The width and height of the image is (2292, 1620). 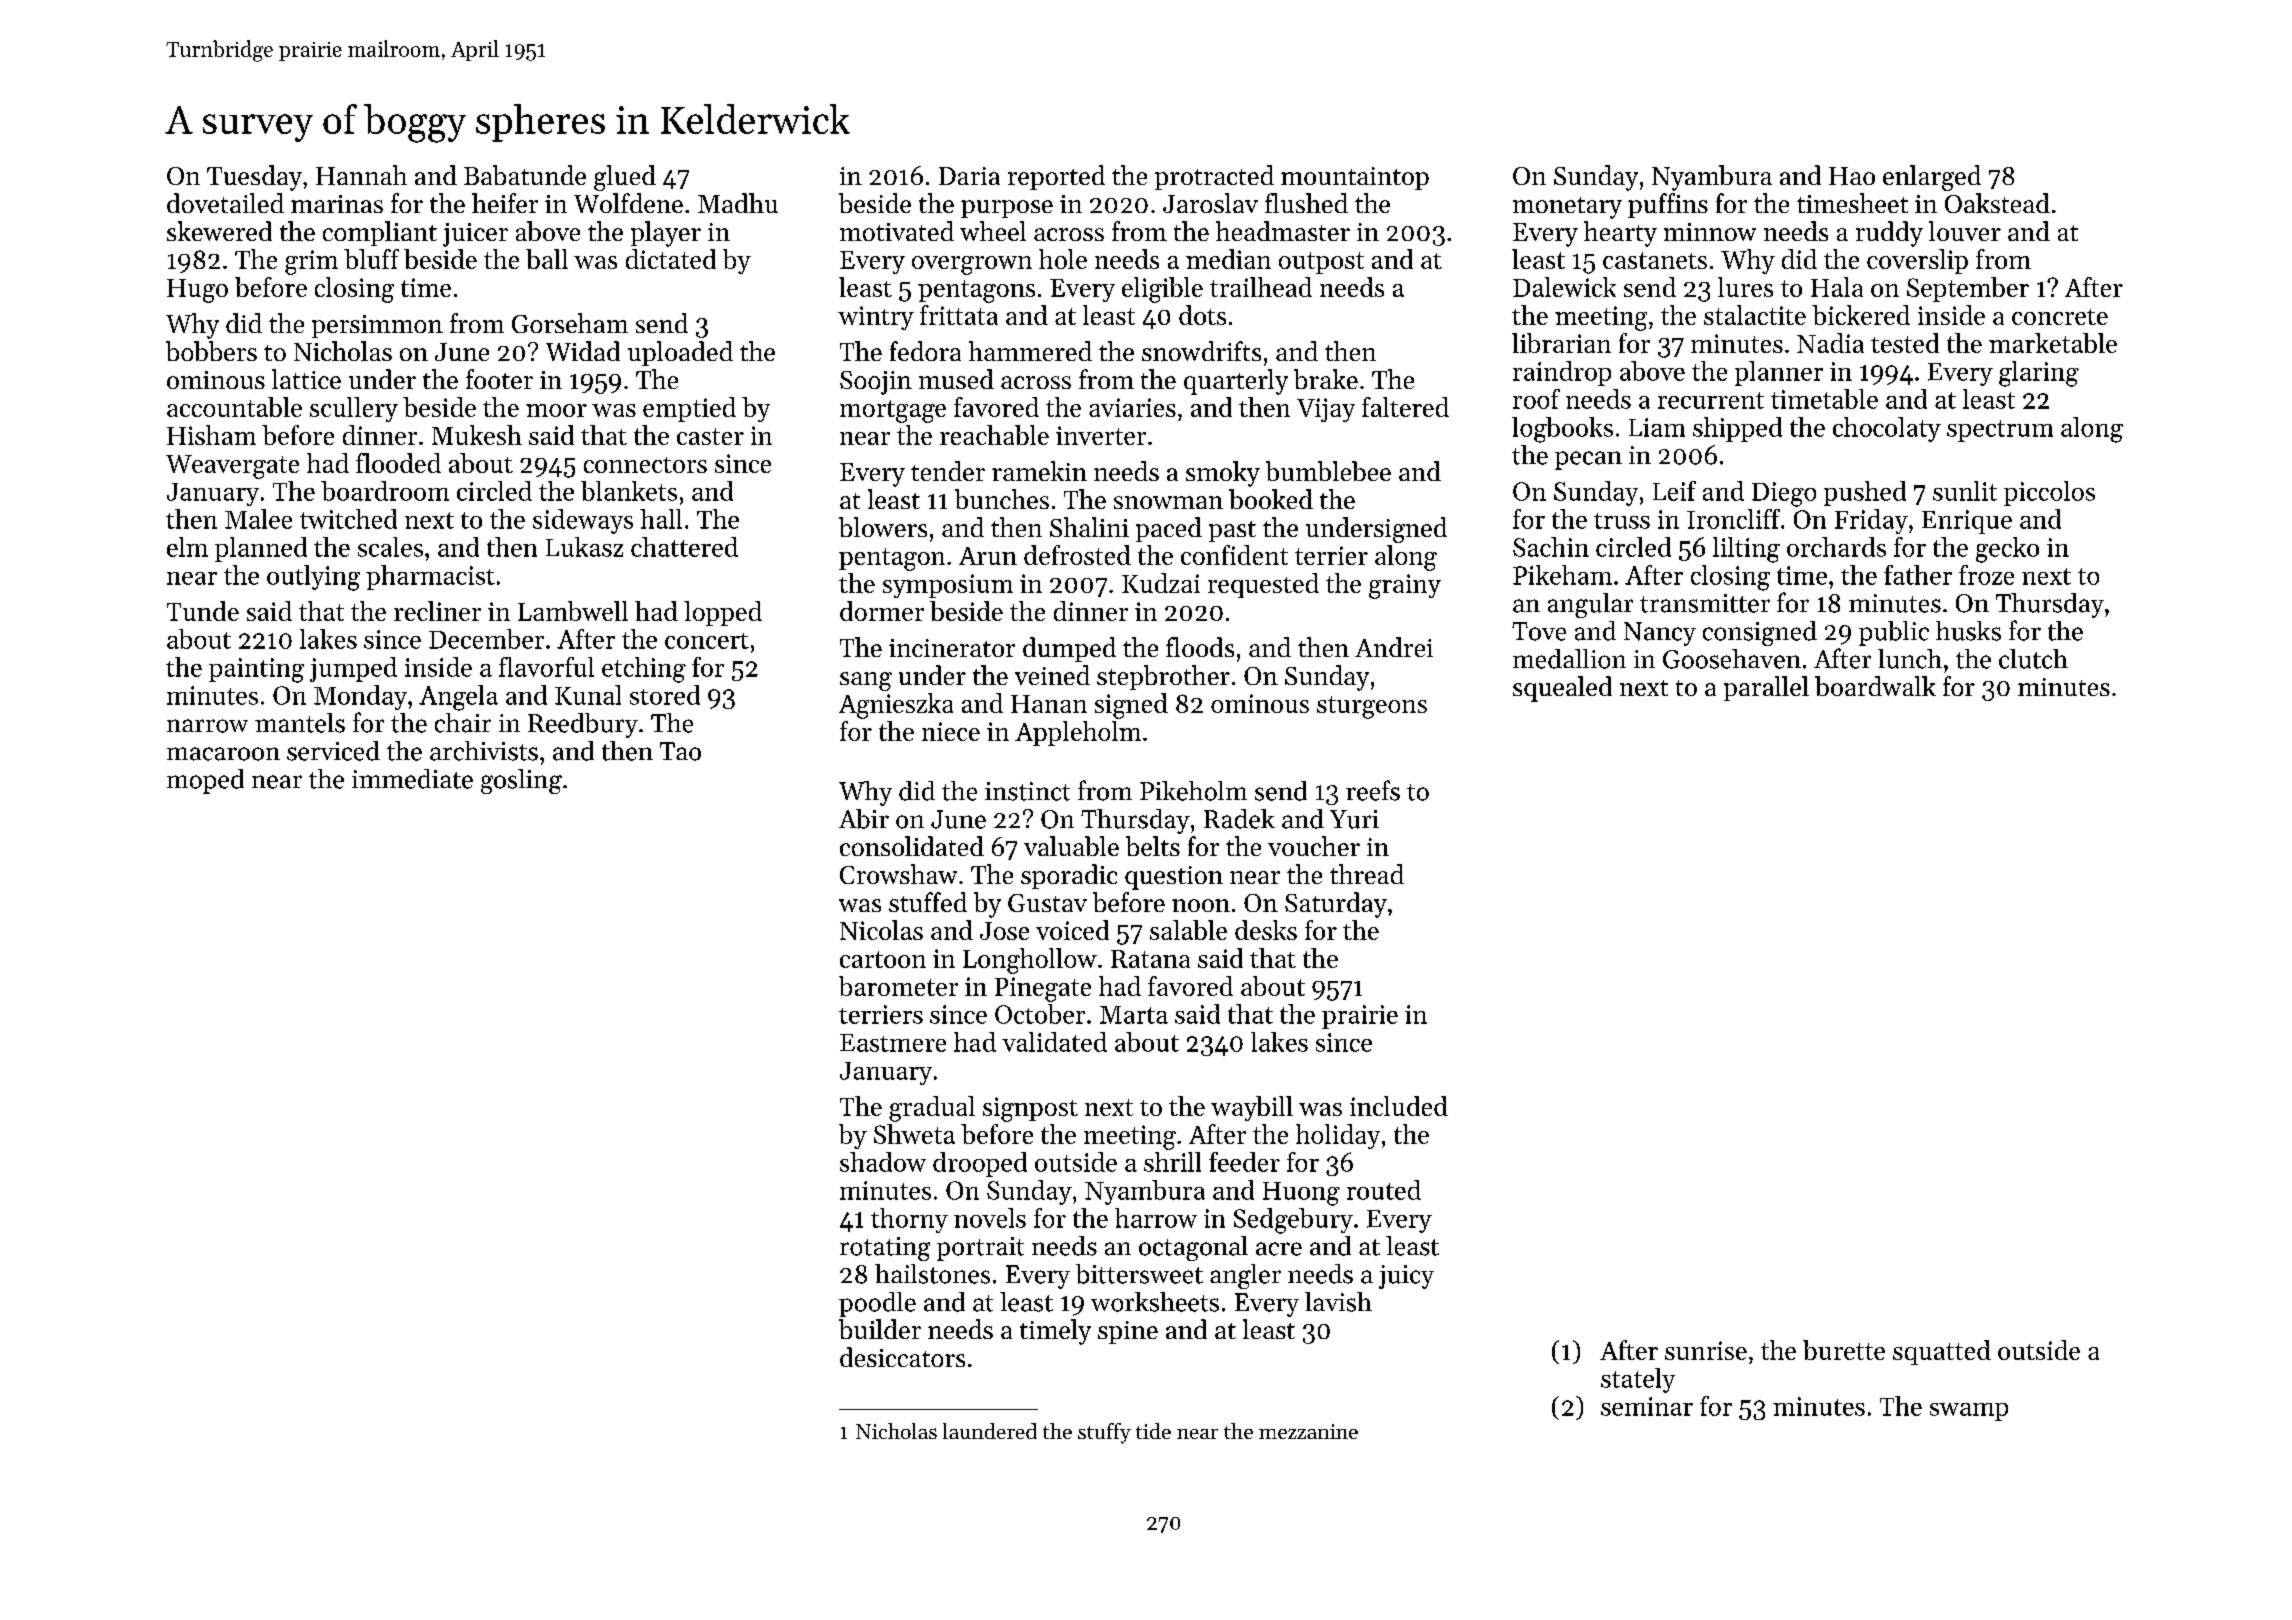 I want to click on moped, so click(x=205, y=781).
